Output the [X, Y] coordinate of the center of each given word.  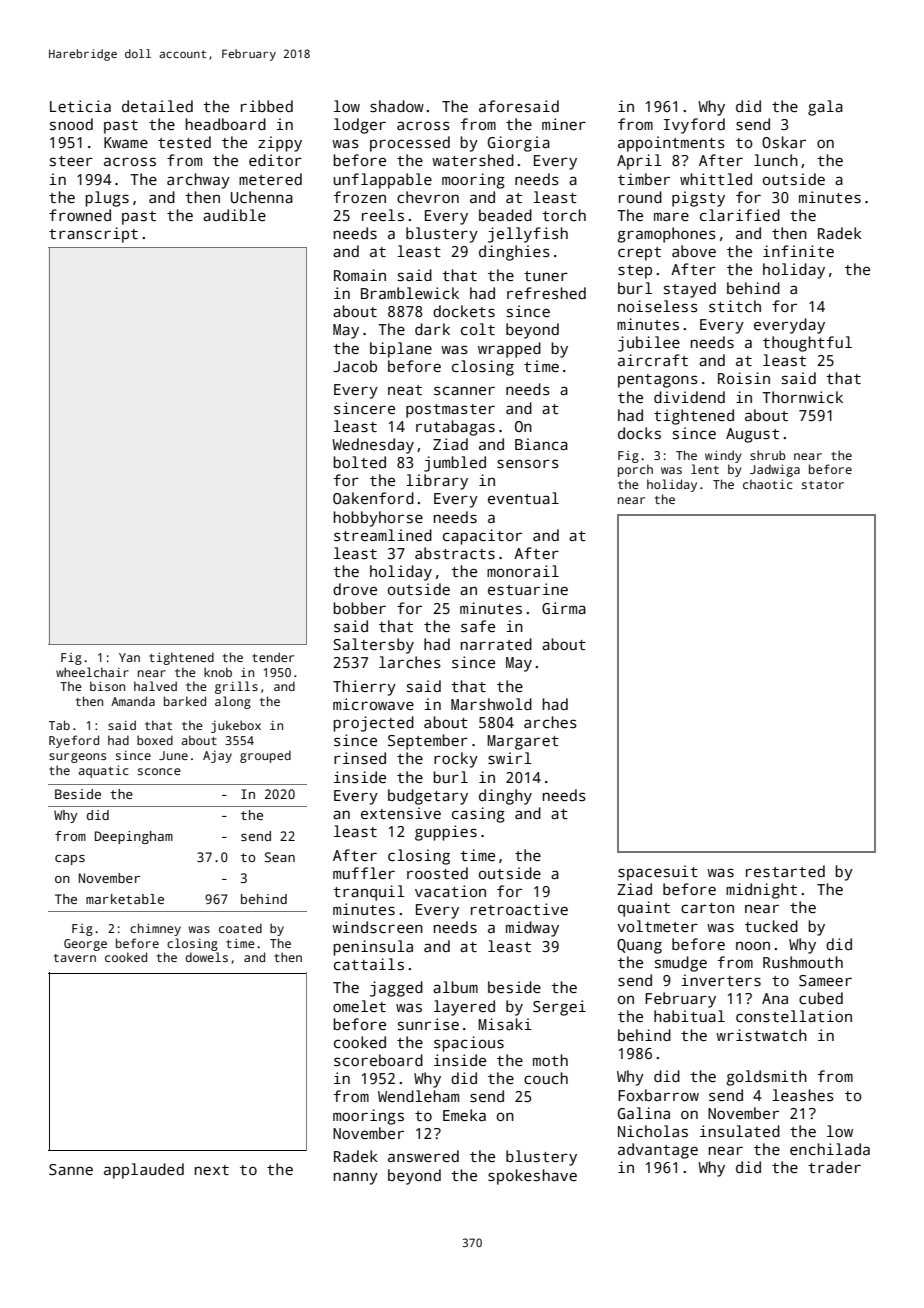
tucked [771, 926]
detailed [157, 106]
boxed [155, 740]
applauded [144, 1171]
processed [410, 144]
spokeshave [532, 1177]
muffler [364, 873]
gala [825, 108]
